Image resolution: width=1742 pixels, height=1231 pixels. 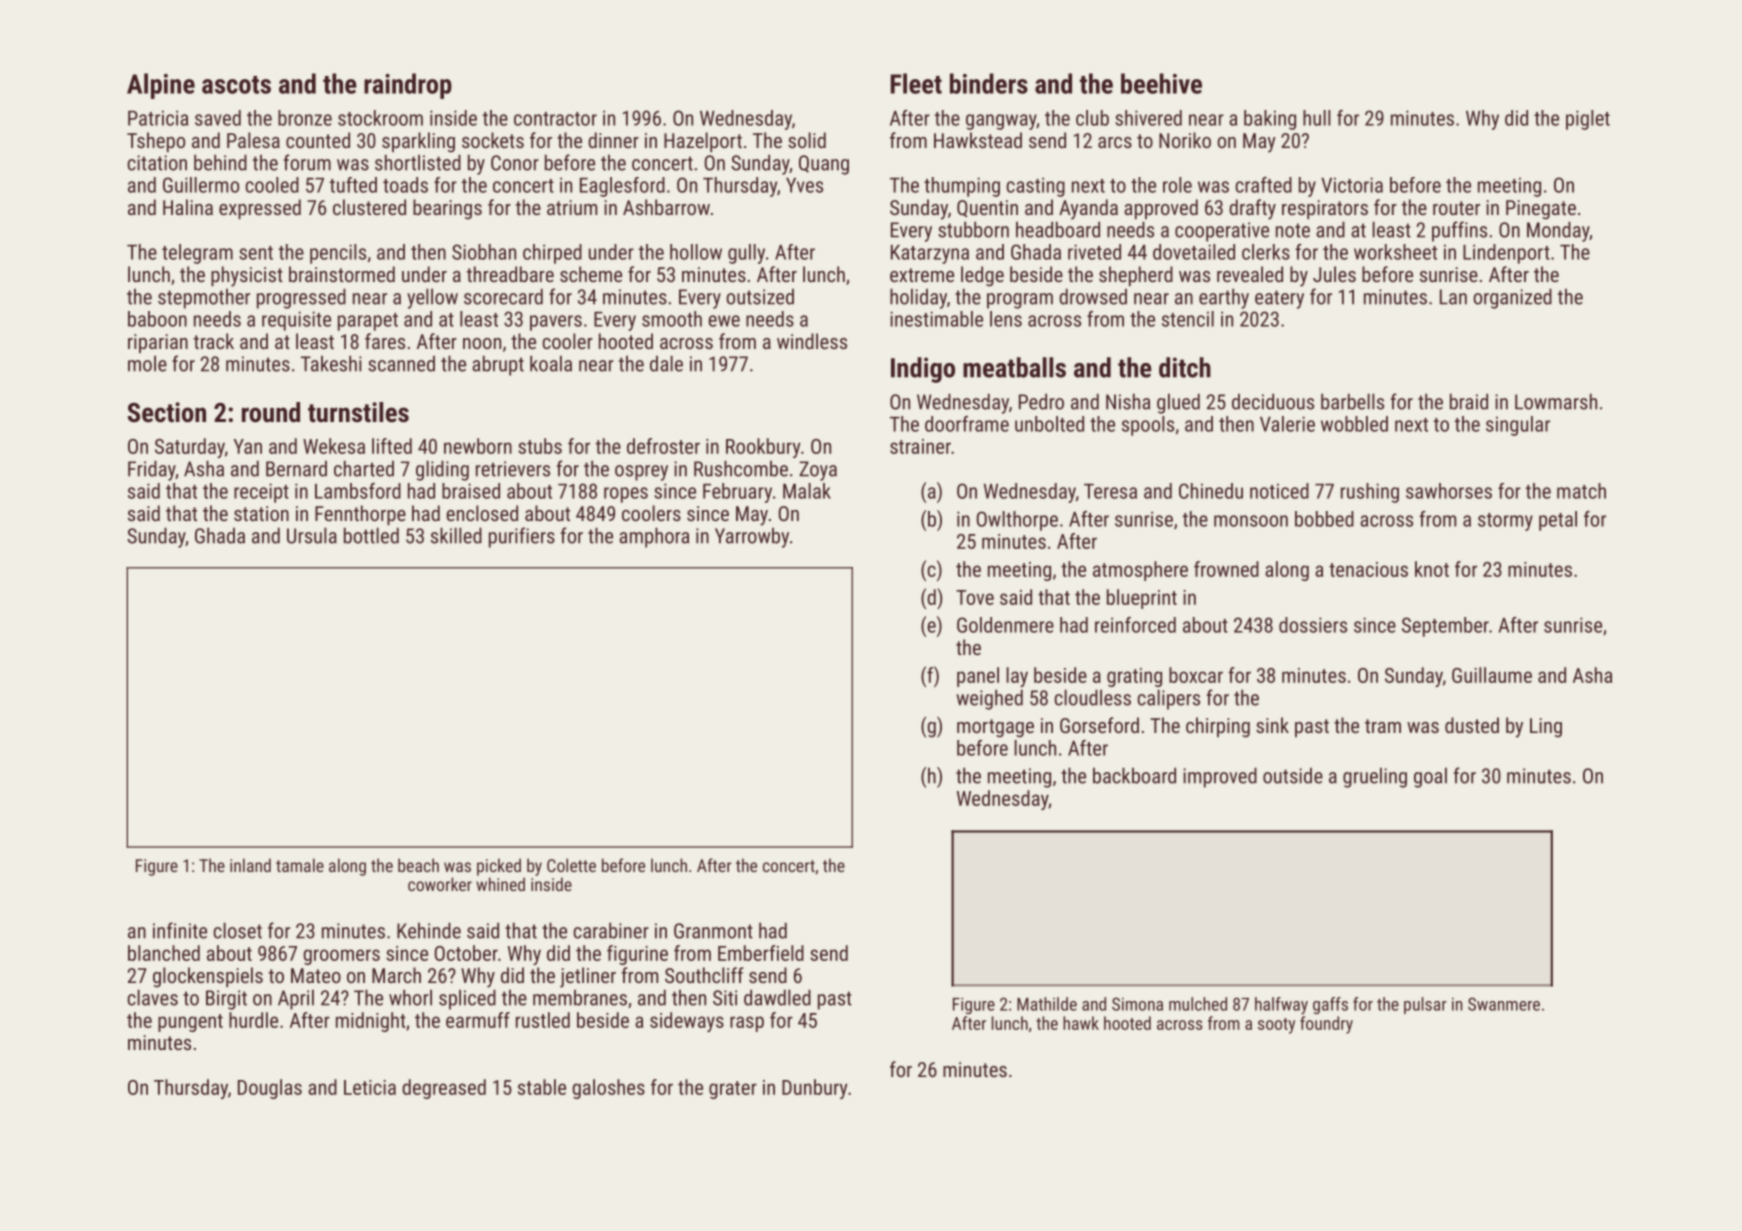 I want to click on saved, so click(x=218, y=118).
